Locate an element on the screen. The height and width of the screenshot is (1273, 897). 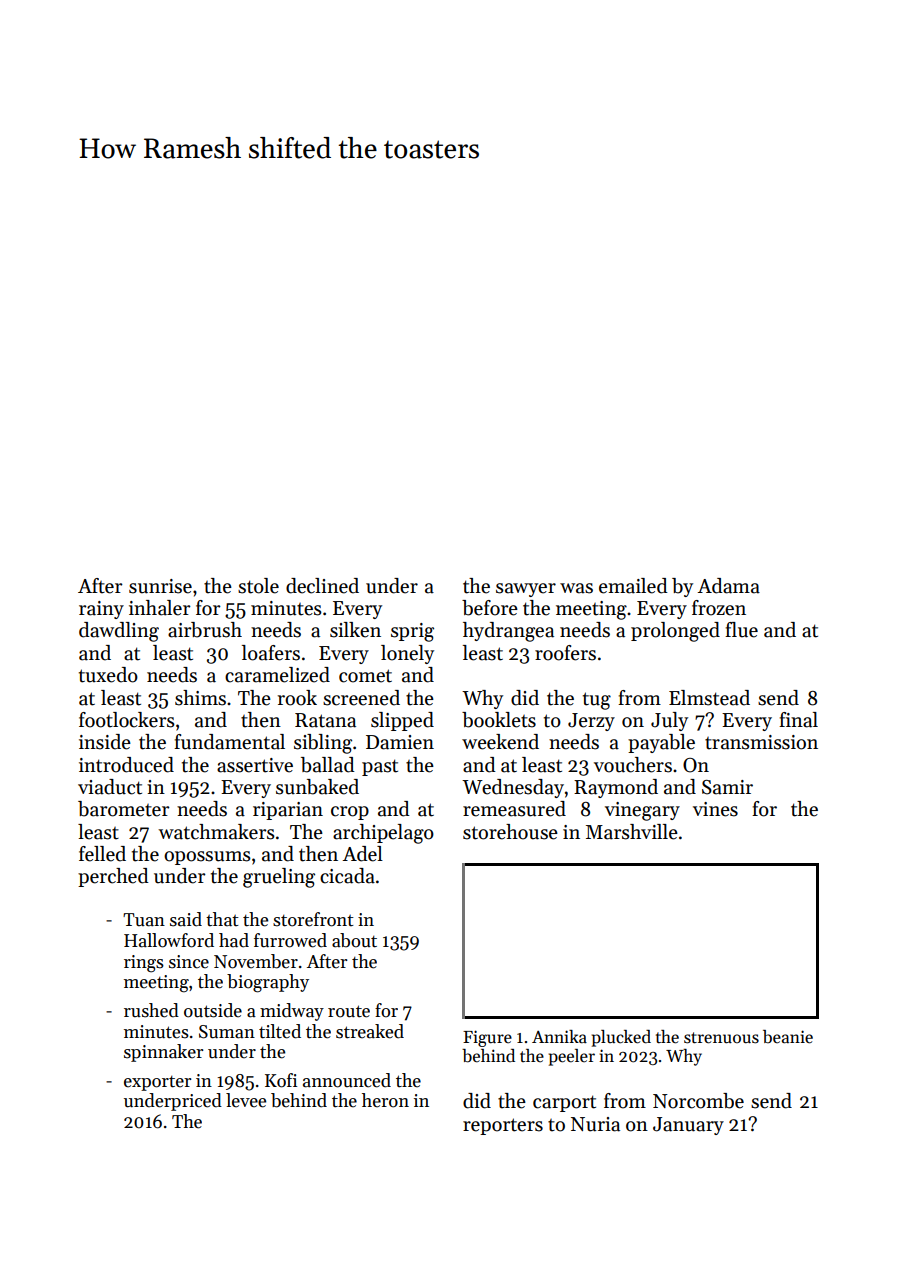
spinnaker is located at coordinates (163, 1053).
